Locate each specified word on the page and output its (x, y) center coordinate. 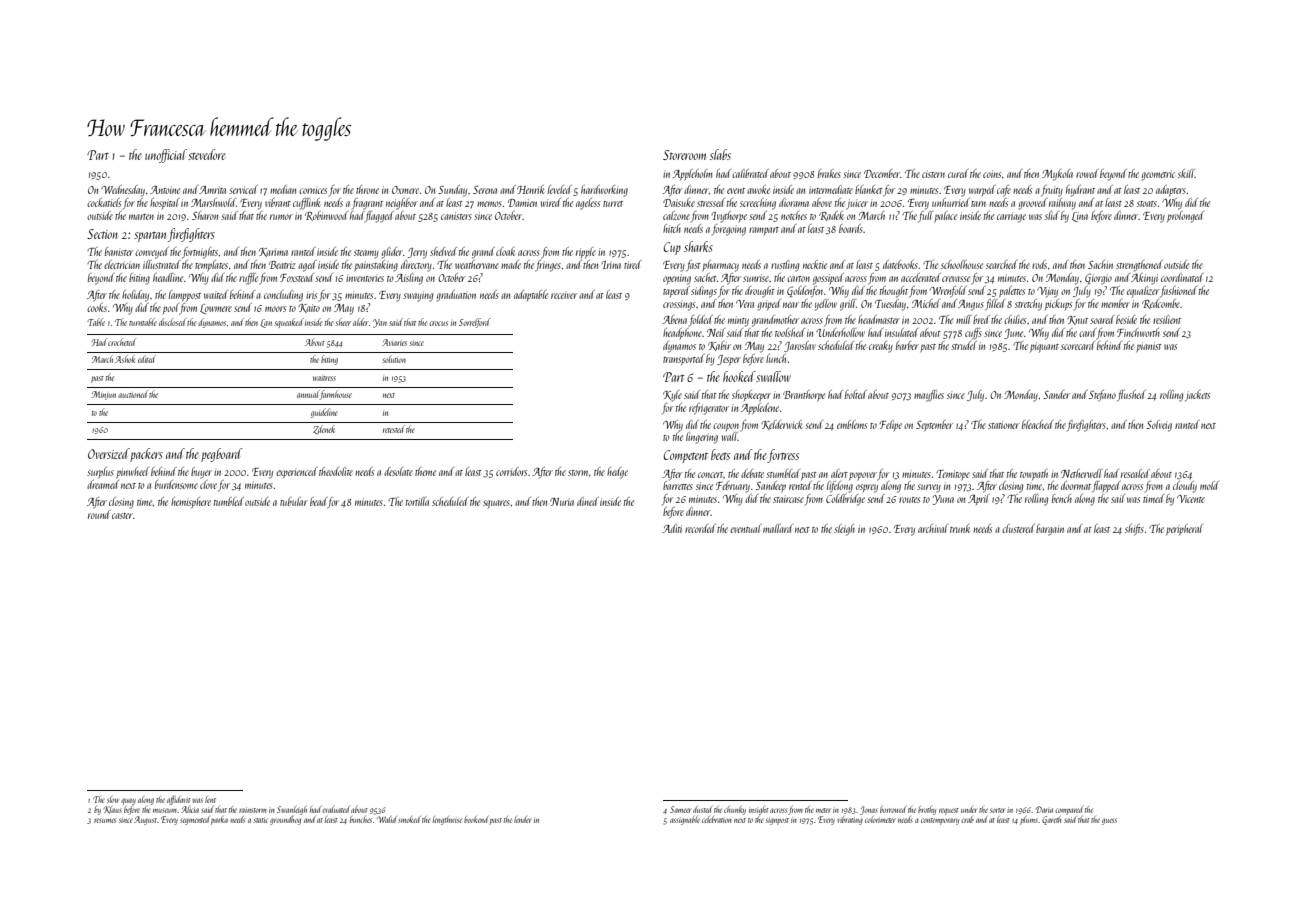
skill (1186, 173)
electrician (122, 264)
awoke (758, 189)
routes (909, 500)
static (261, 820)
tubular (294, 501)
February (733, 487)
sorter (997, 810)
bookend (476, 819)
